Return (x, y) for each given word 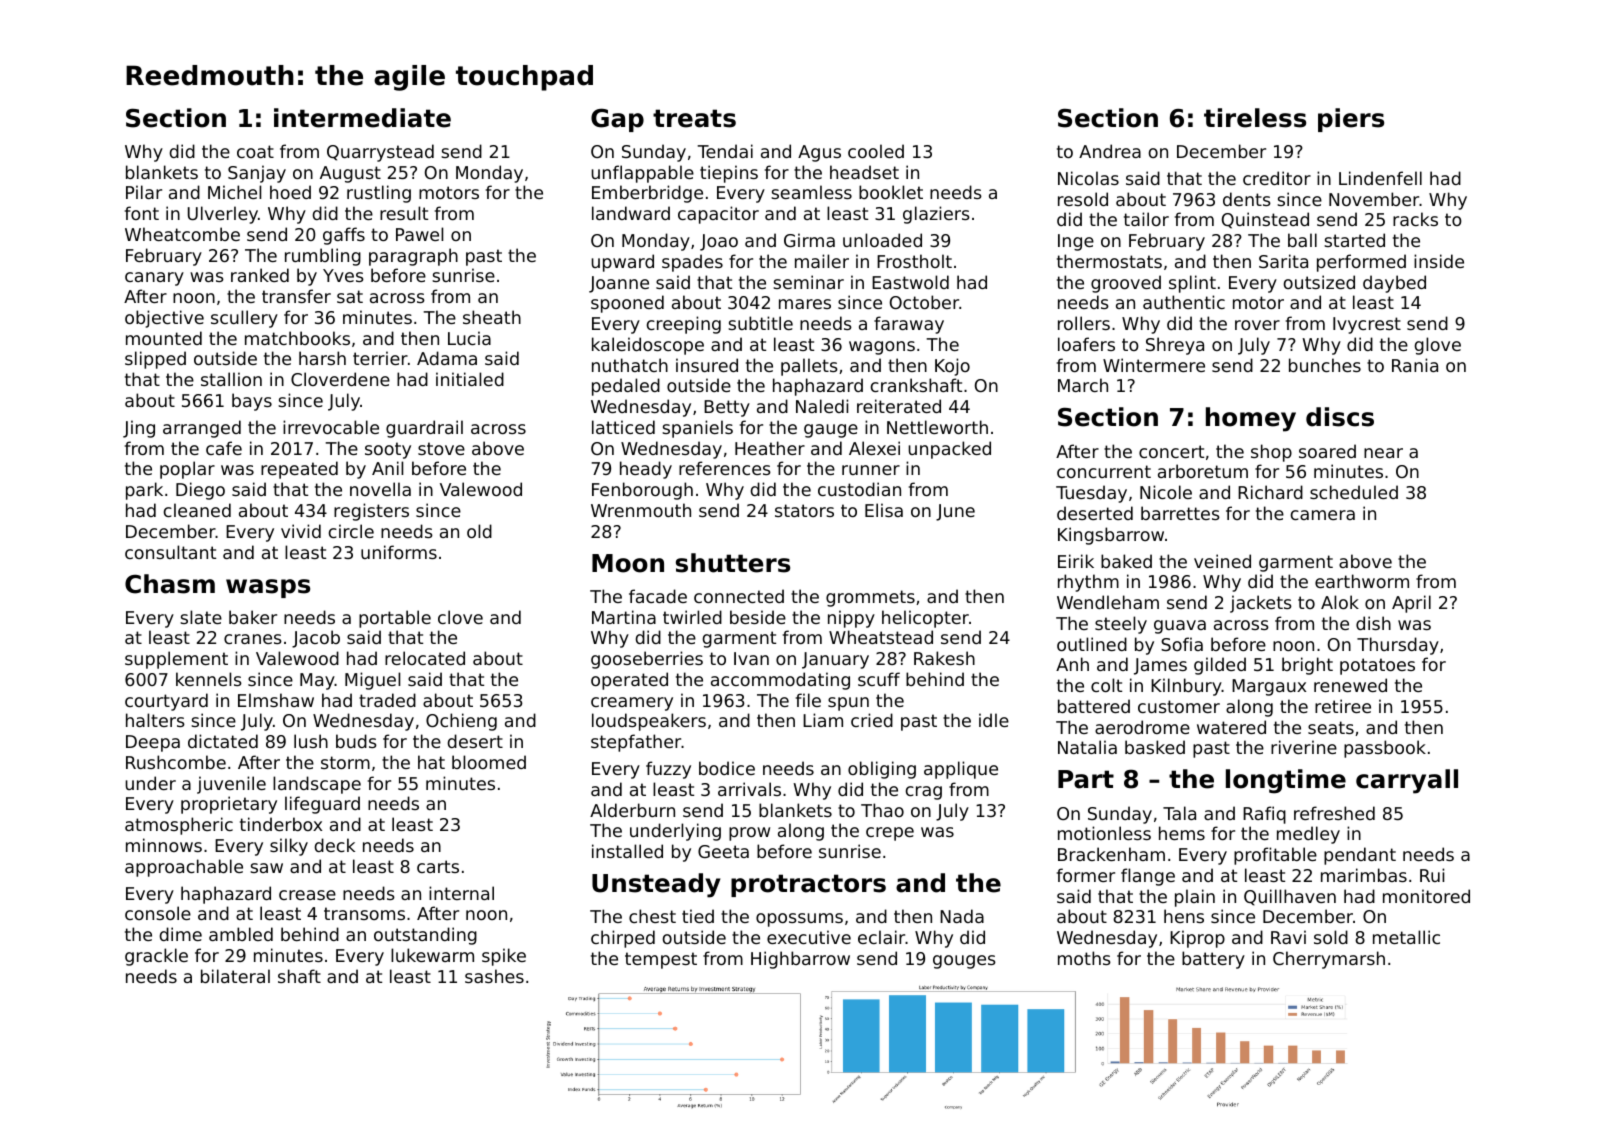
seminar (808, 282)
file (808, 700)
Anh (1072, 664)
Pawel (419, 234)
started (1354, 240)
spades (692, 263)
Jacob (316, 639)
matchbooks (297, 338)
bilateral (235, 976)
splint (1192, 284)
